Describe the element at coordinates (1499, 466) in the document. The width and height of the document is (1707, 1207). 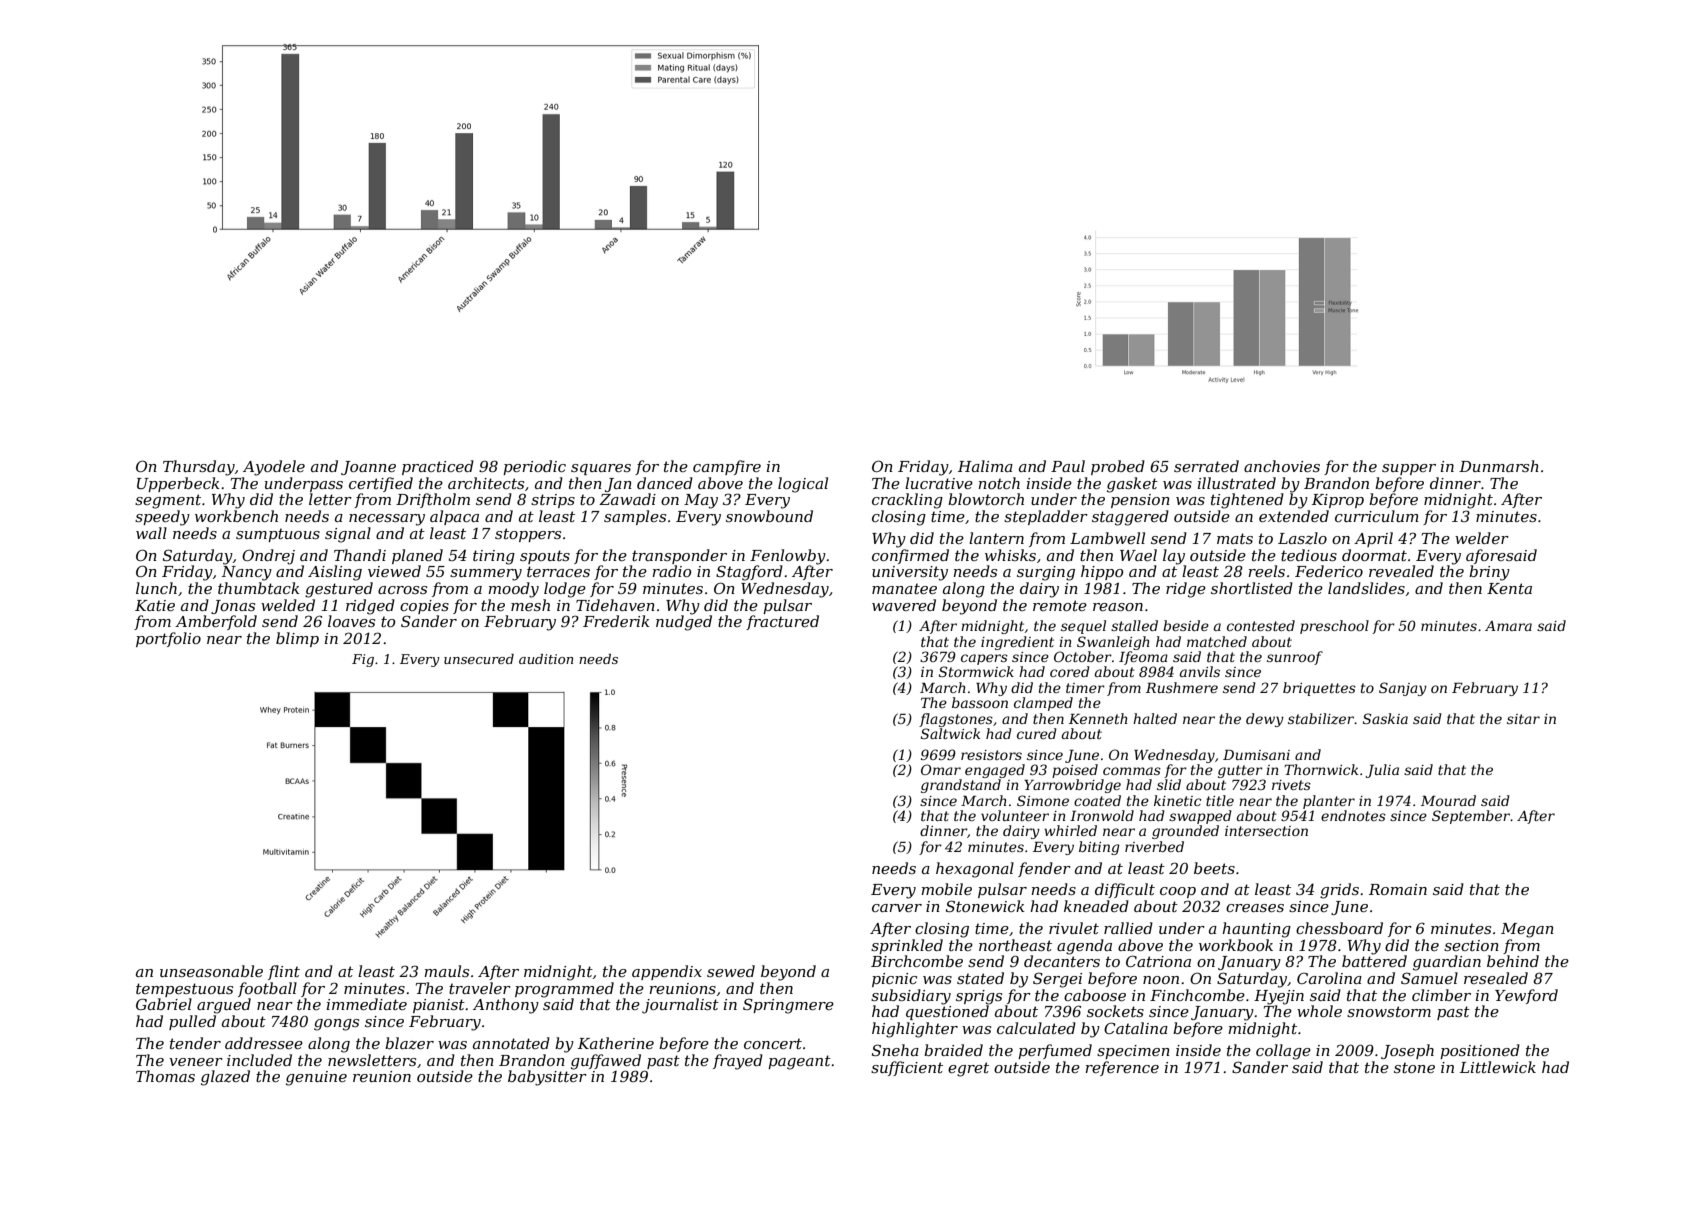
I see `Dunmarsh` at that location.
